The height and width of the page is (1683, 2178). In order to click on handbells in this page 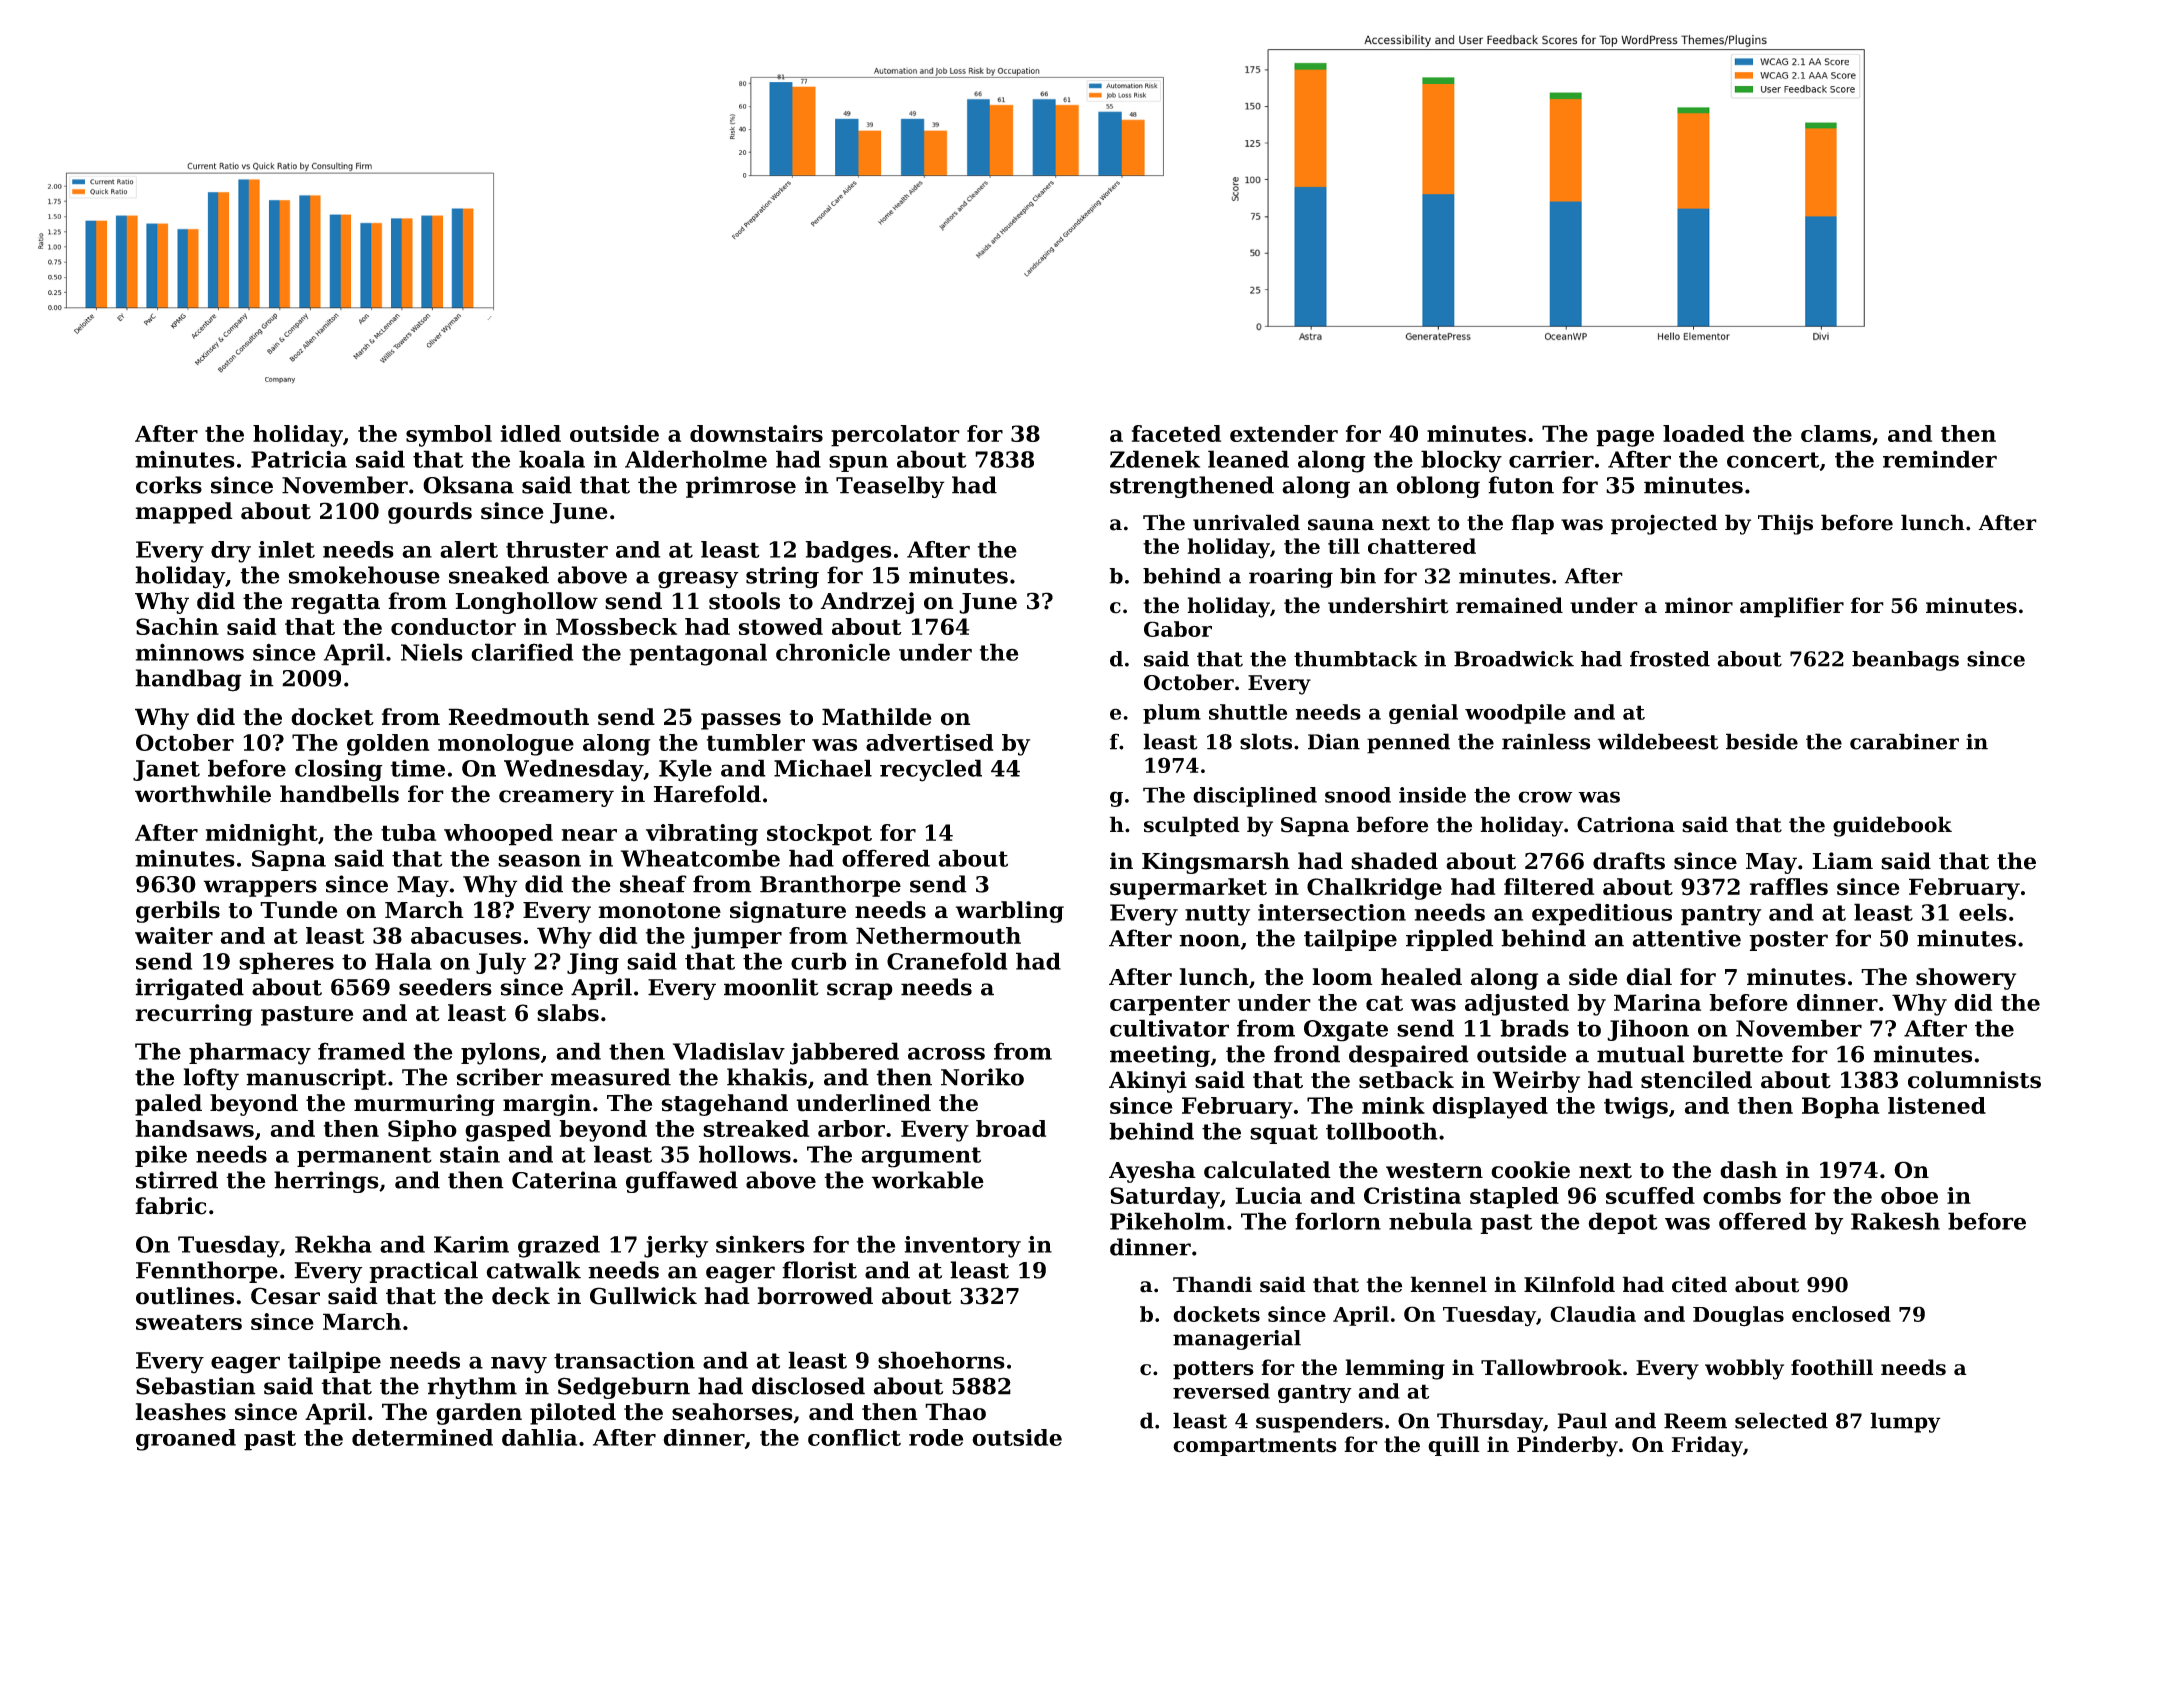, I will do `click(339, 794)`.
